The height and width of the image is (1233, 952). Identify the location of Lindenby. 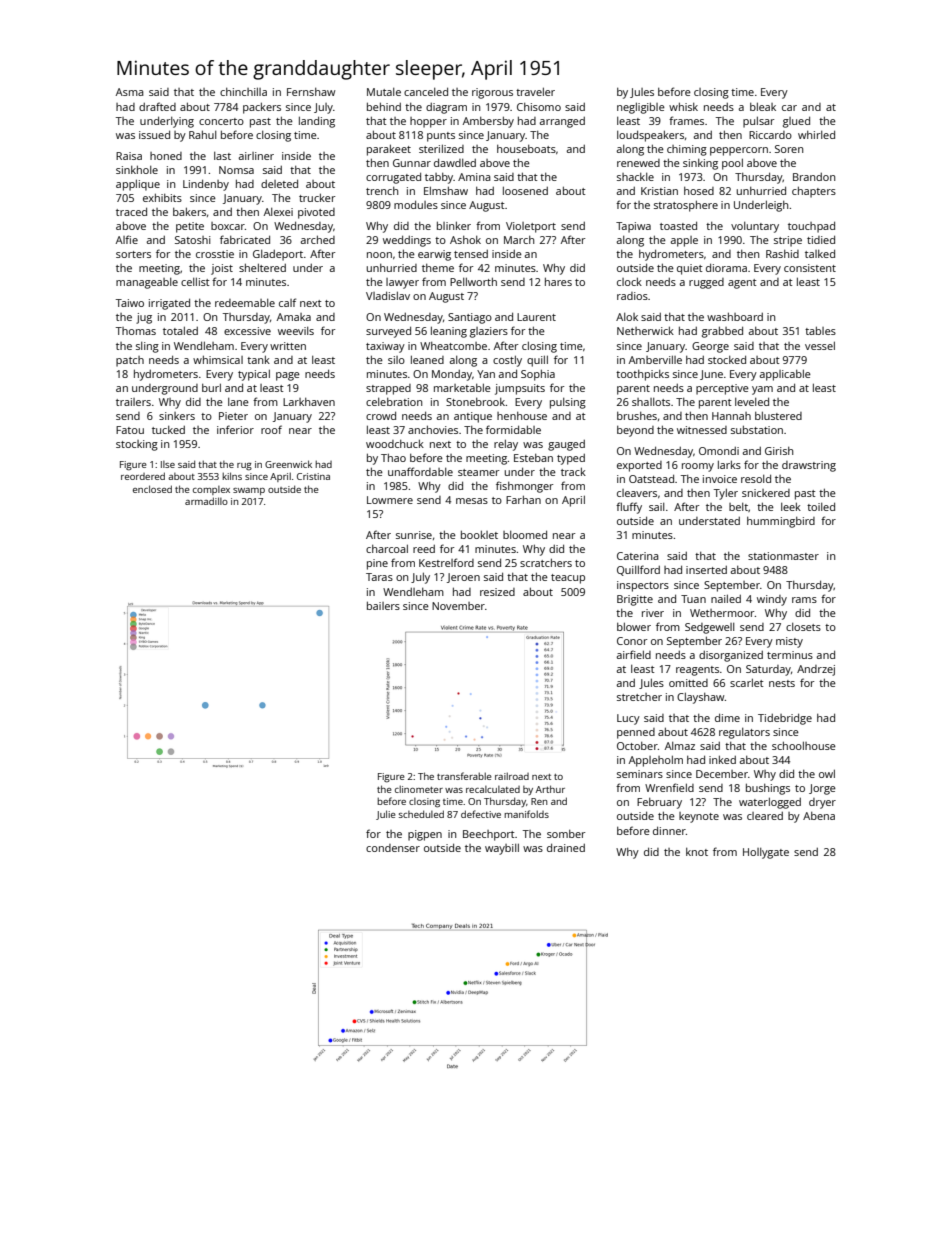
(206, 185).
